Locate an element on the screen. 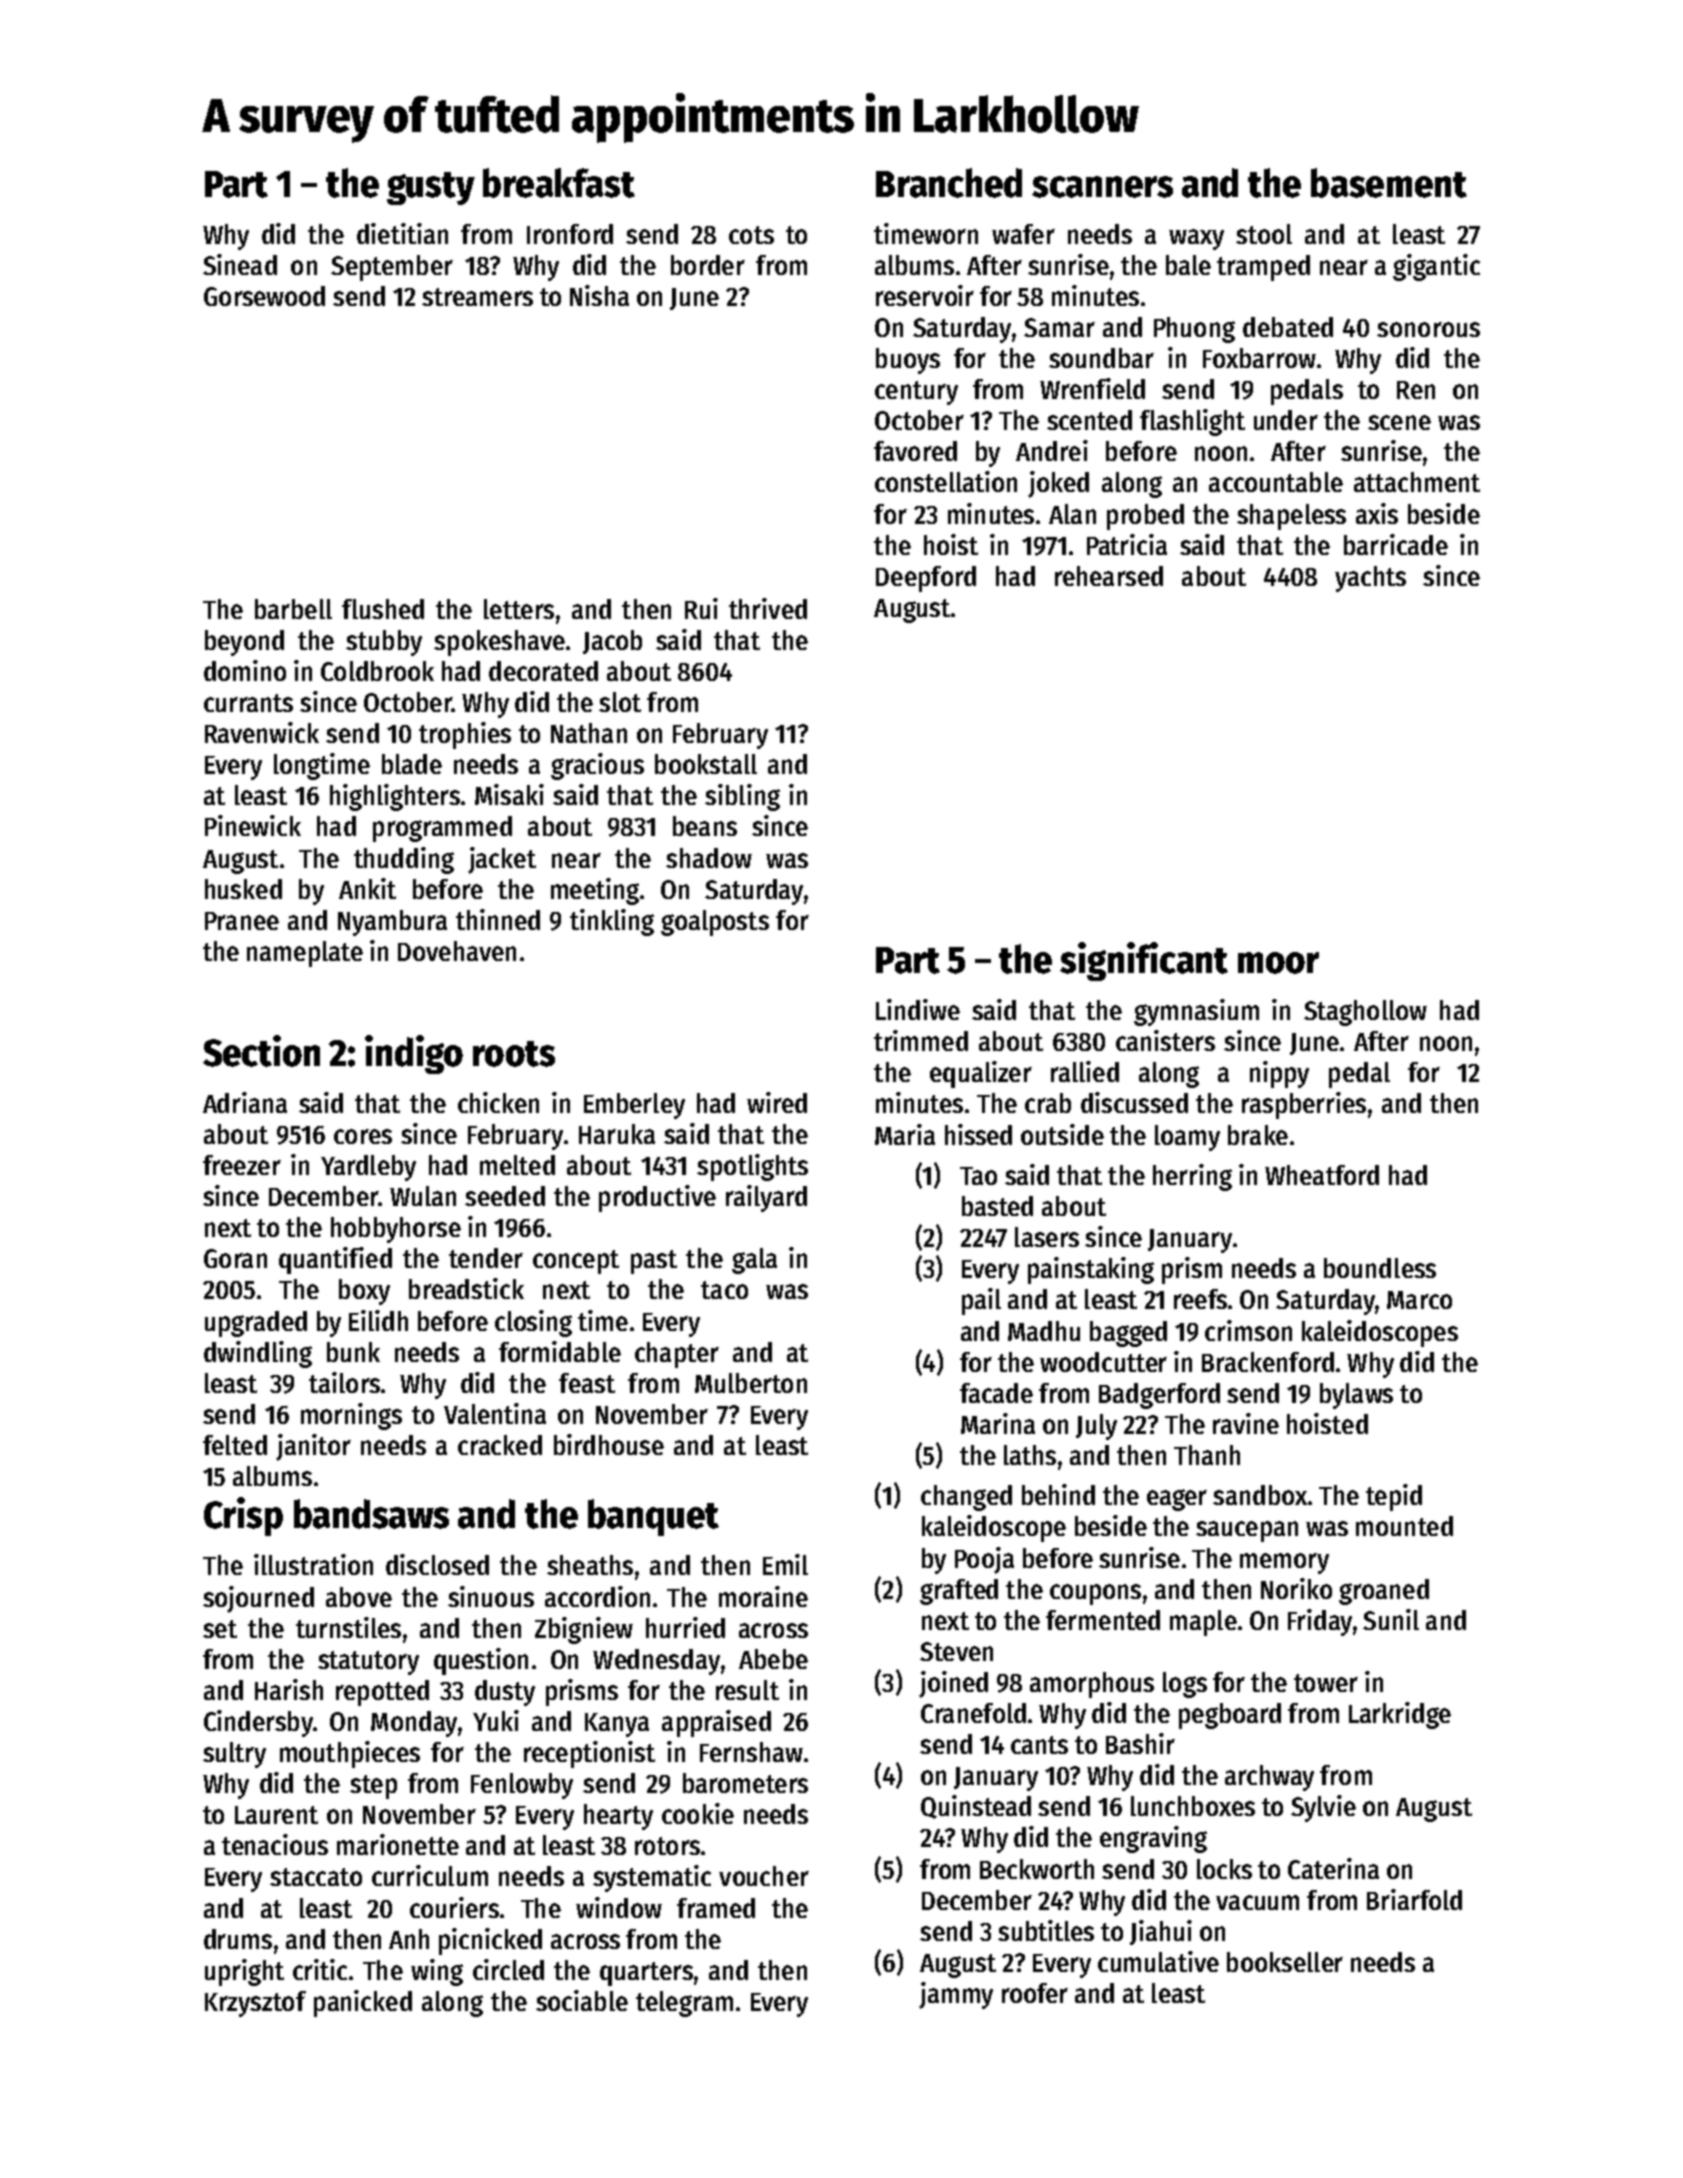 This screenshot has height=2178, width=1683. September is located at coordinates (392, 268).
